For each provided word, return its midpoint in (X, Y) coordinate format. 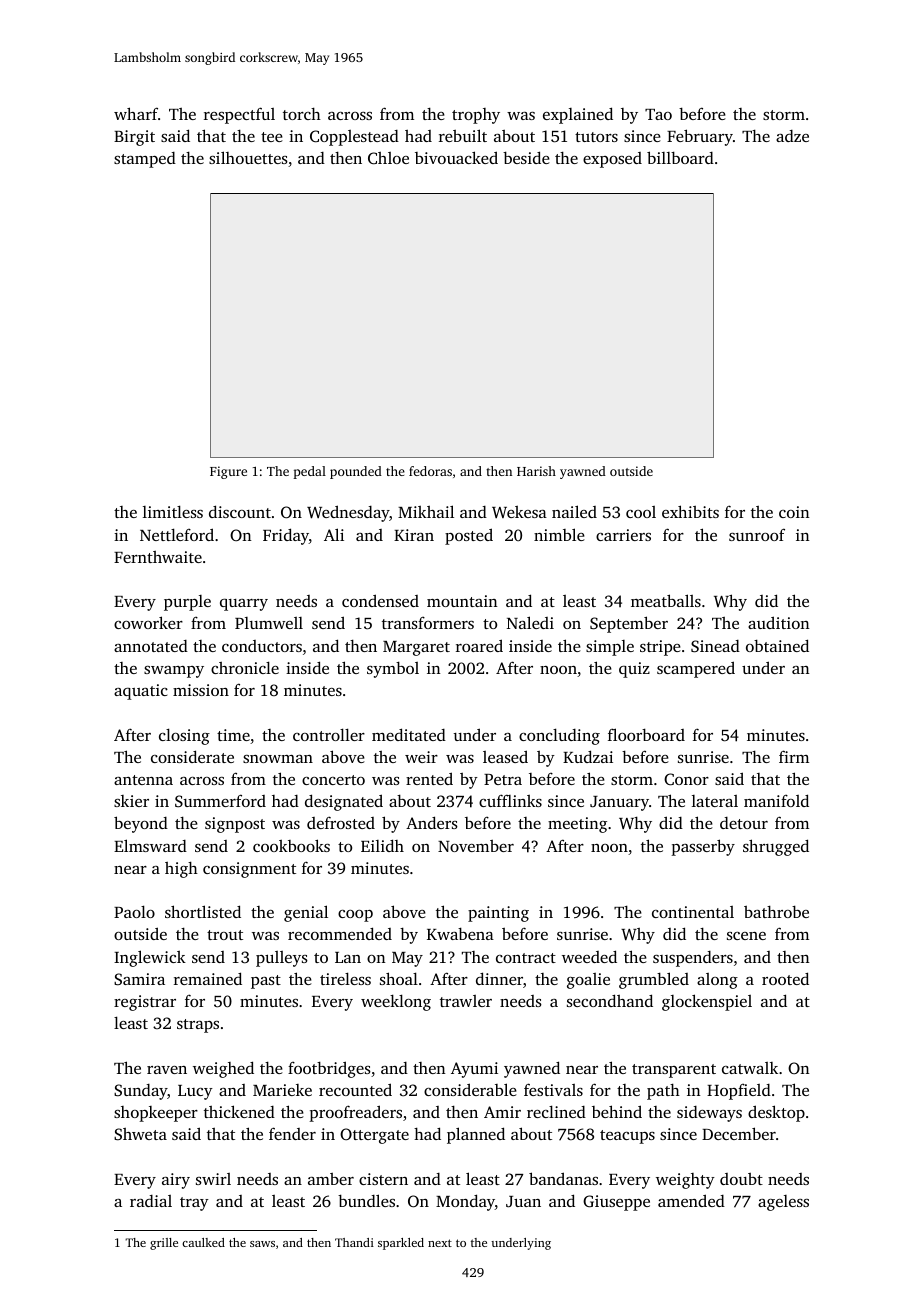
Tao (658, 114)
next (440, 1243)
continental (693, 912)
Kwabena (460, 933)
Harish (536, 471)
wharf (136, 113)
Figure (228, 472)
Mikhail (426, 511)
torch (302, 114)
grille (164, 1244)
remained (208, 978)
